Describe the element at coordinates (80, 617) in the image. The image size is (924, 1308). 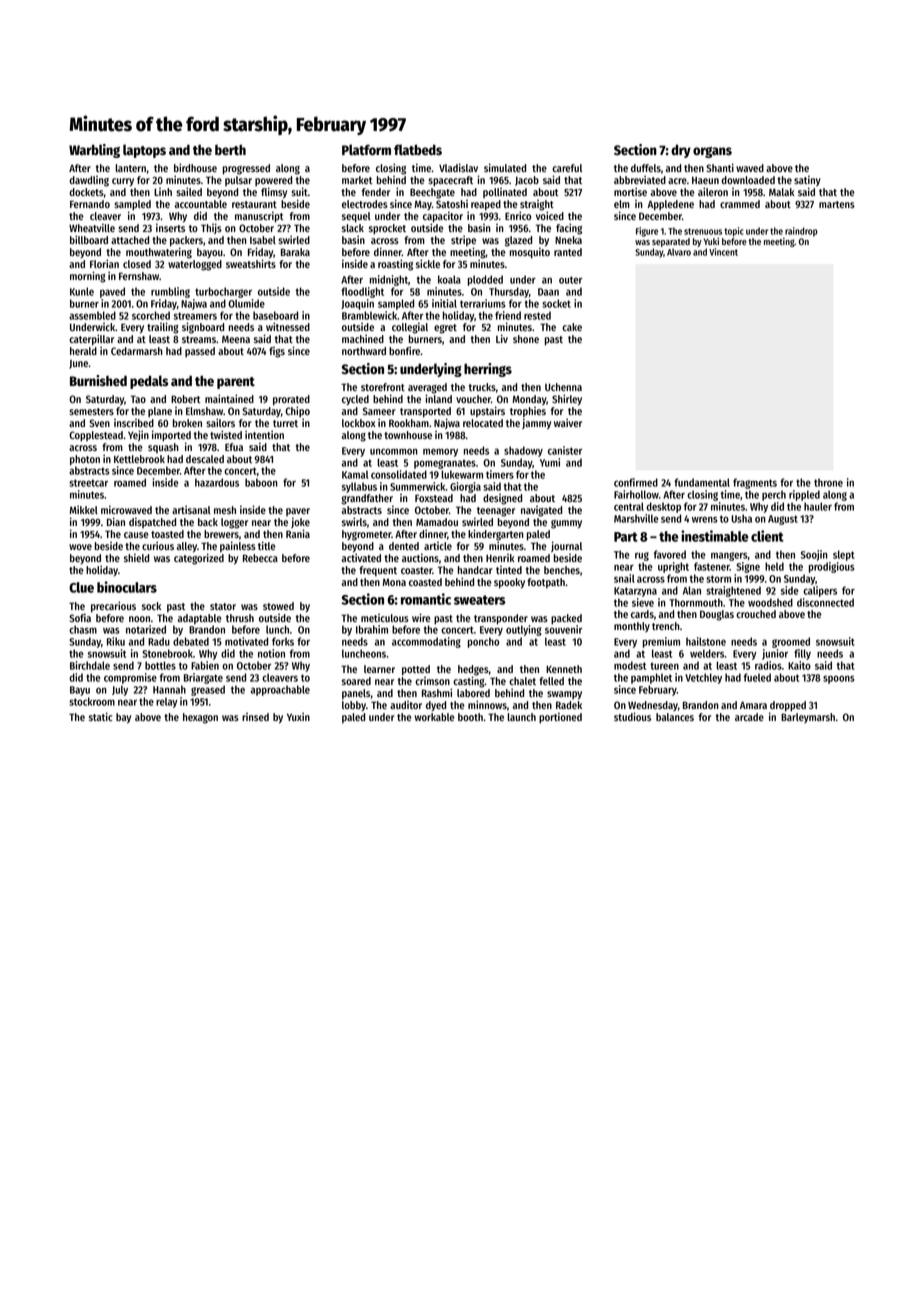
I see `Sofia` at that location.
